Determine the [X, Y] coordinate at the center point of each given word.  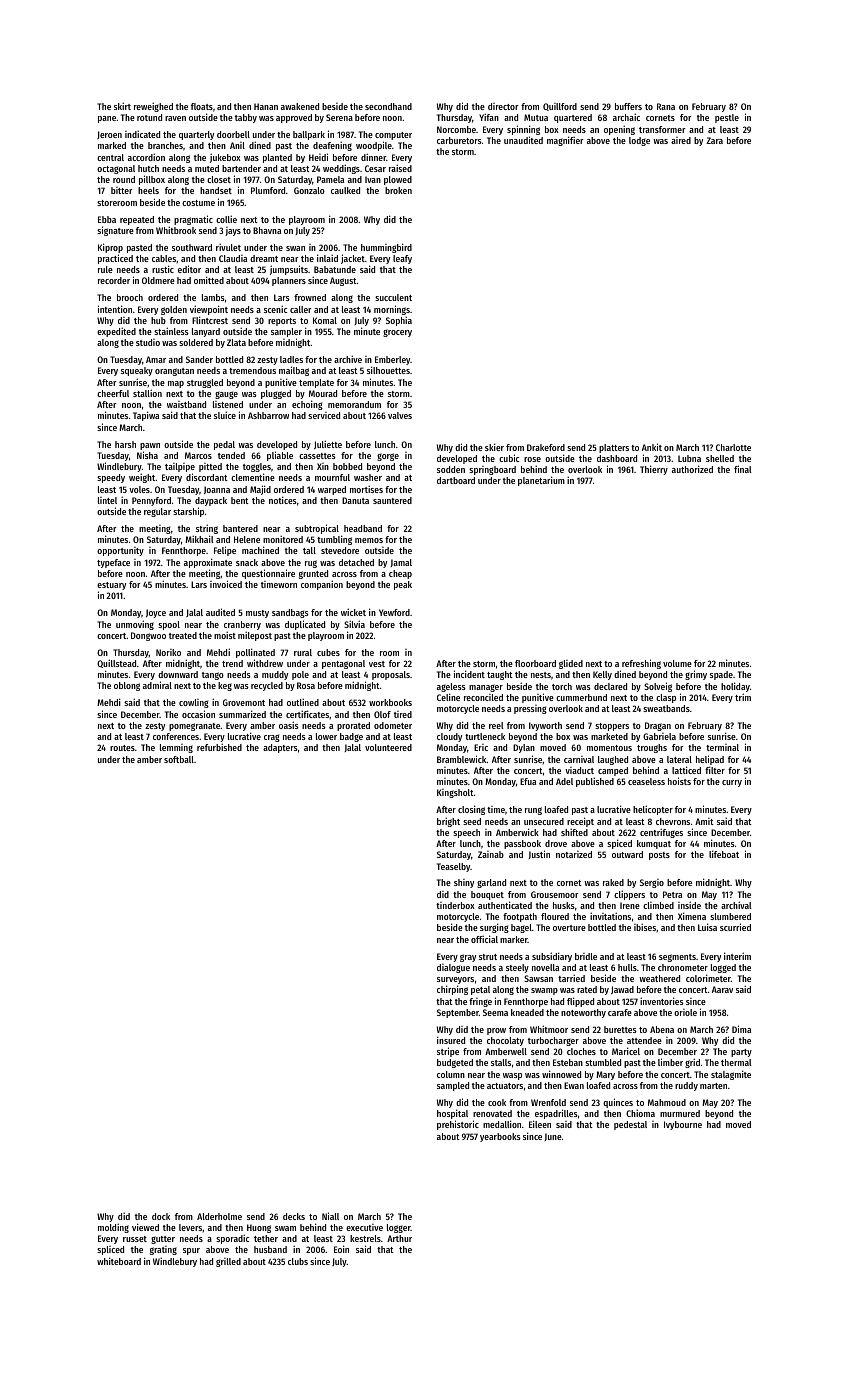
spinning [523, 130]
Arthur [399, 1238]
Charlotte [733, 447]
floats [202, 106]
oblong [127, 686]
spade [721, 675]
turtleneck [485, 736]
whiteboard [119, 1261]
